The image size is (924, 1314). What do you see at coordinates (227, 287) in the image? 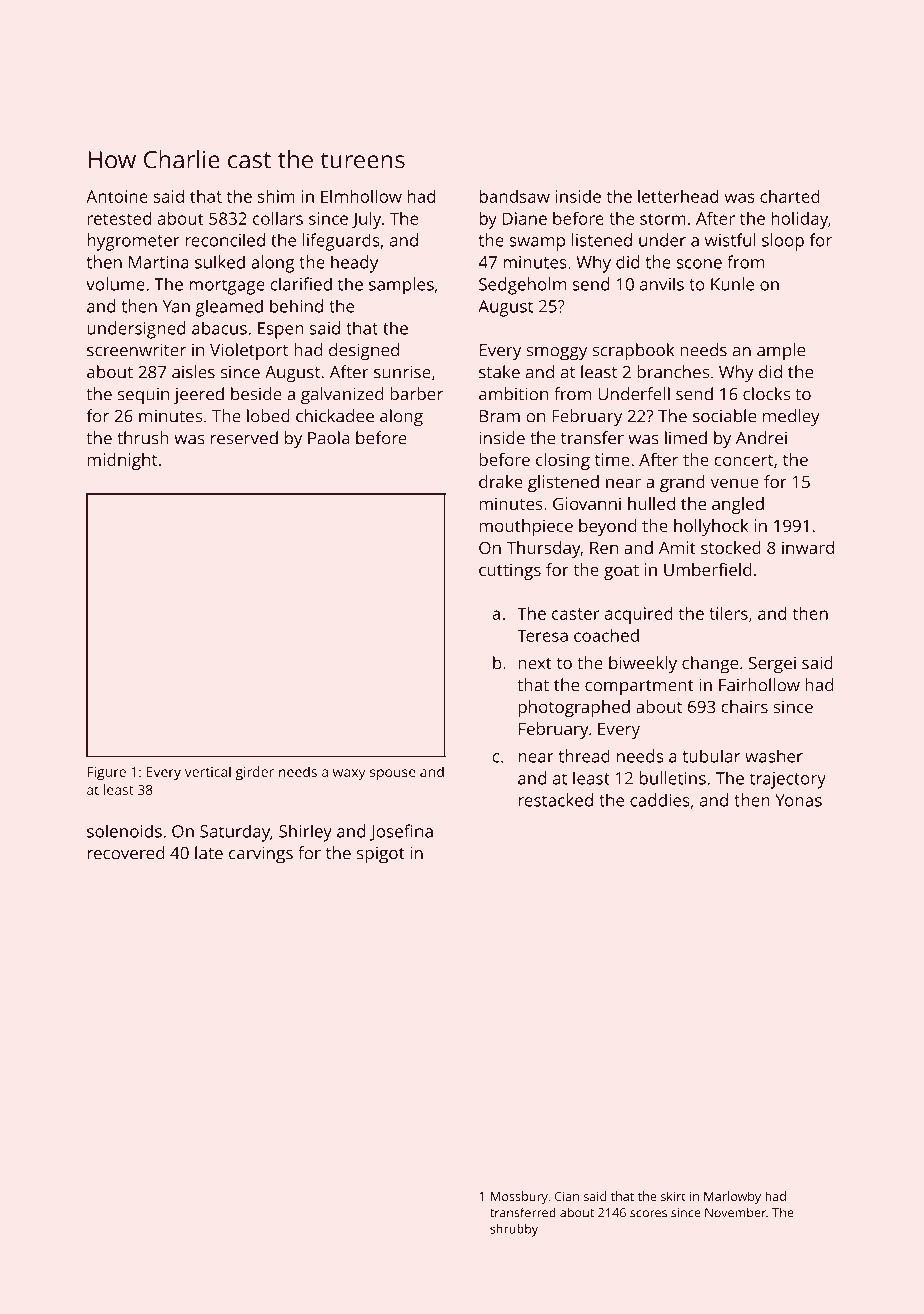
I see `mortgage` at bounding box center [227, 287].
